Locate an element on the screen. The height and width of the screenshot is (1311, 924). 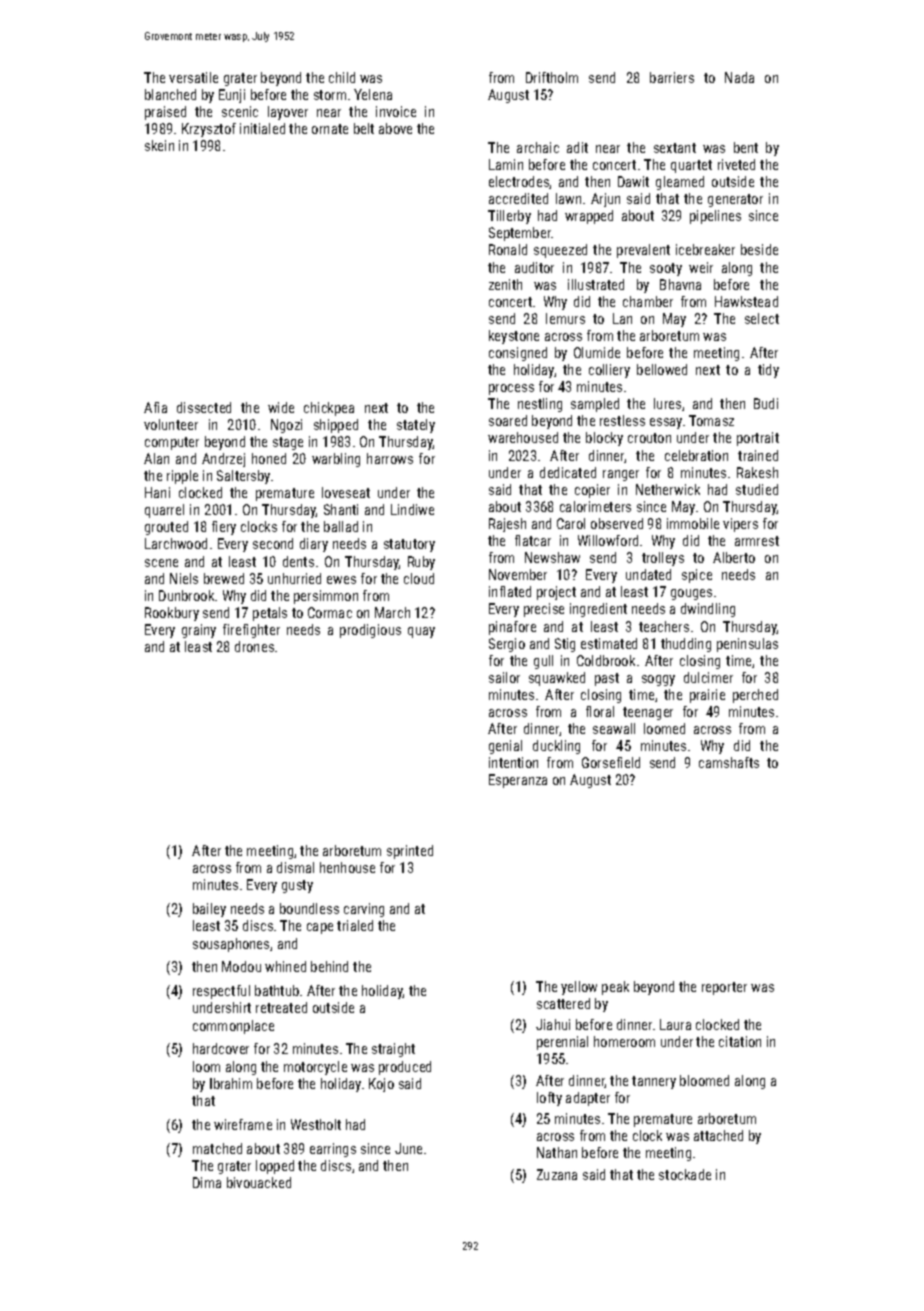
bivouacked is located at coordinates (259, 1182).
